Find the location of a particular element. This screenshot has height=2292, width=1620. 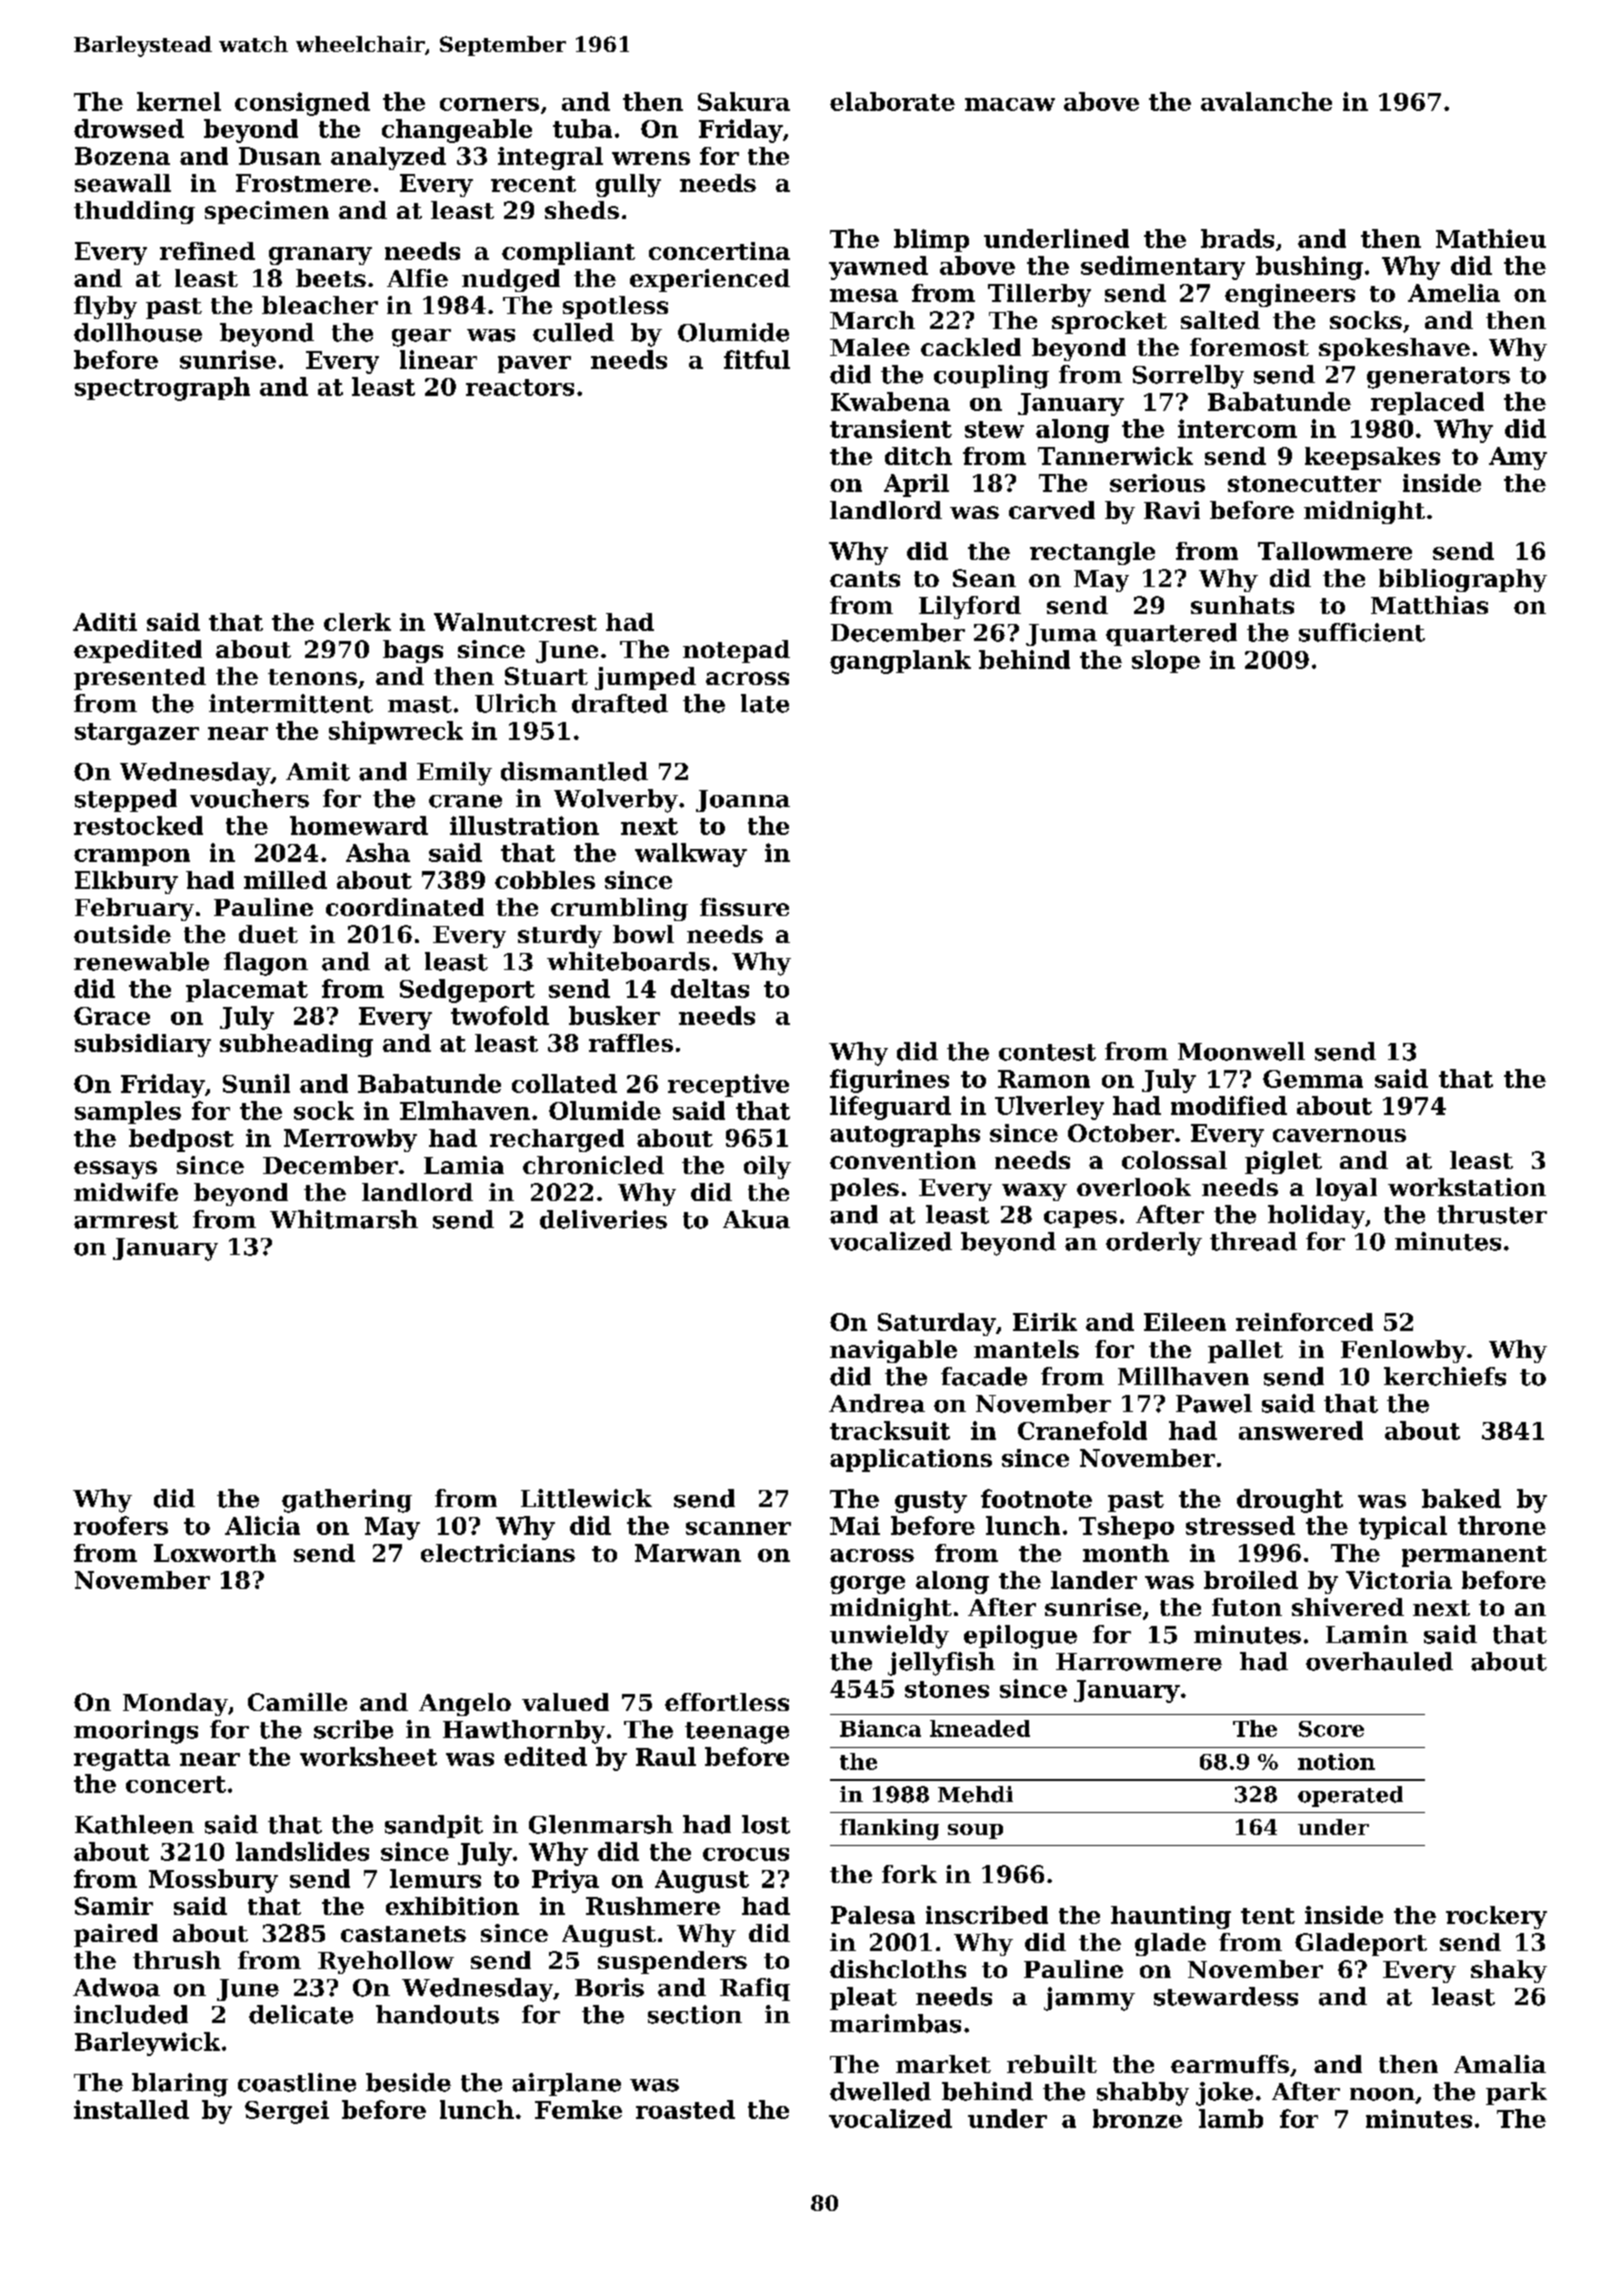

Marwan is located at coordinates (688, 1553).
